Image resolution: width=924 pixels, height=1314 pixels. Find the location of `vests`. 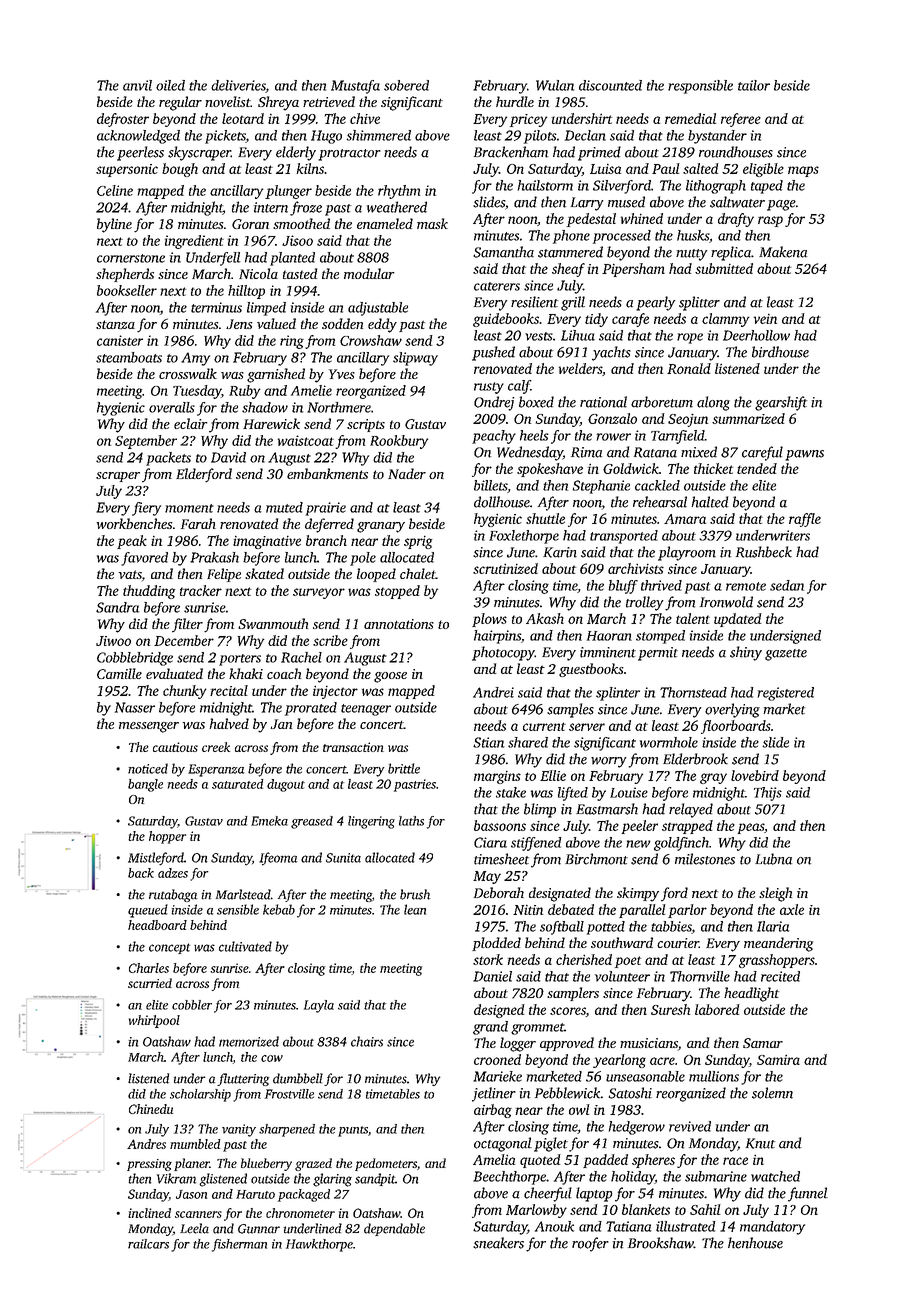

vests is located at coordinates (539, 336).
